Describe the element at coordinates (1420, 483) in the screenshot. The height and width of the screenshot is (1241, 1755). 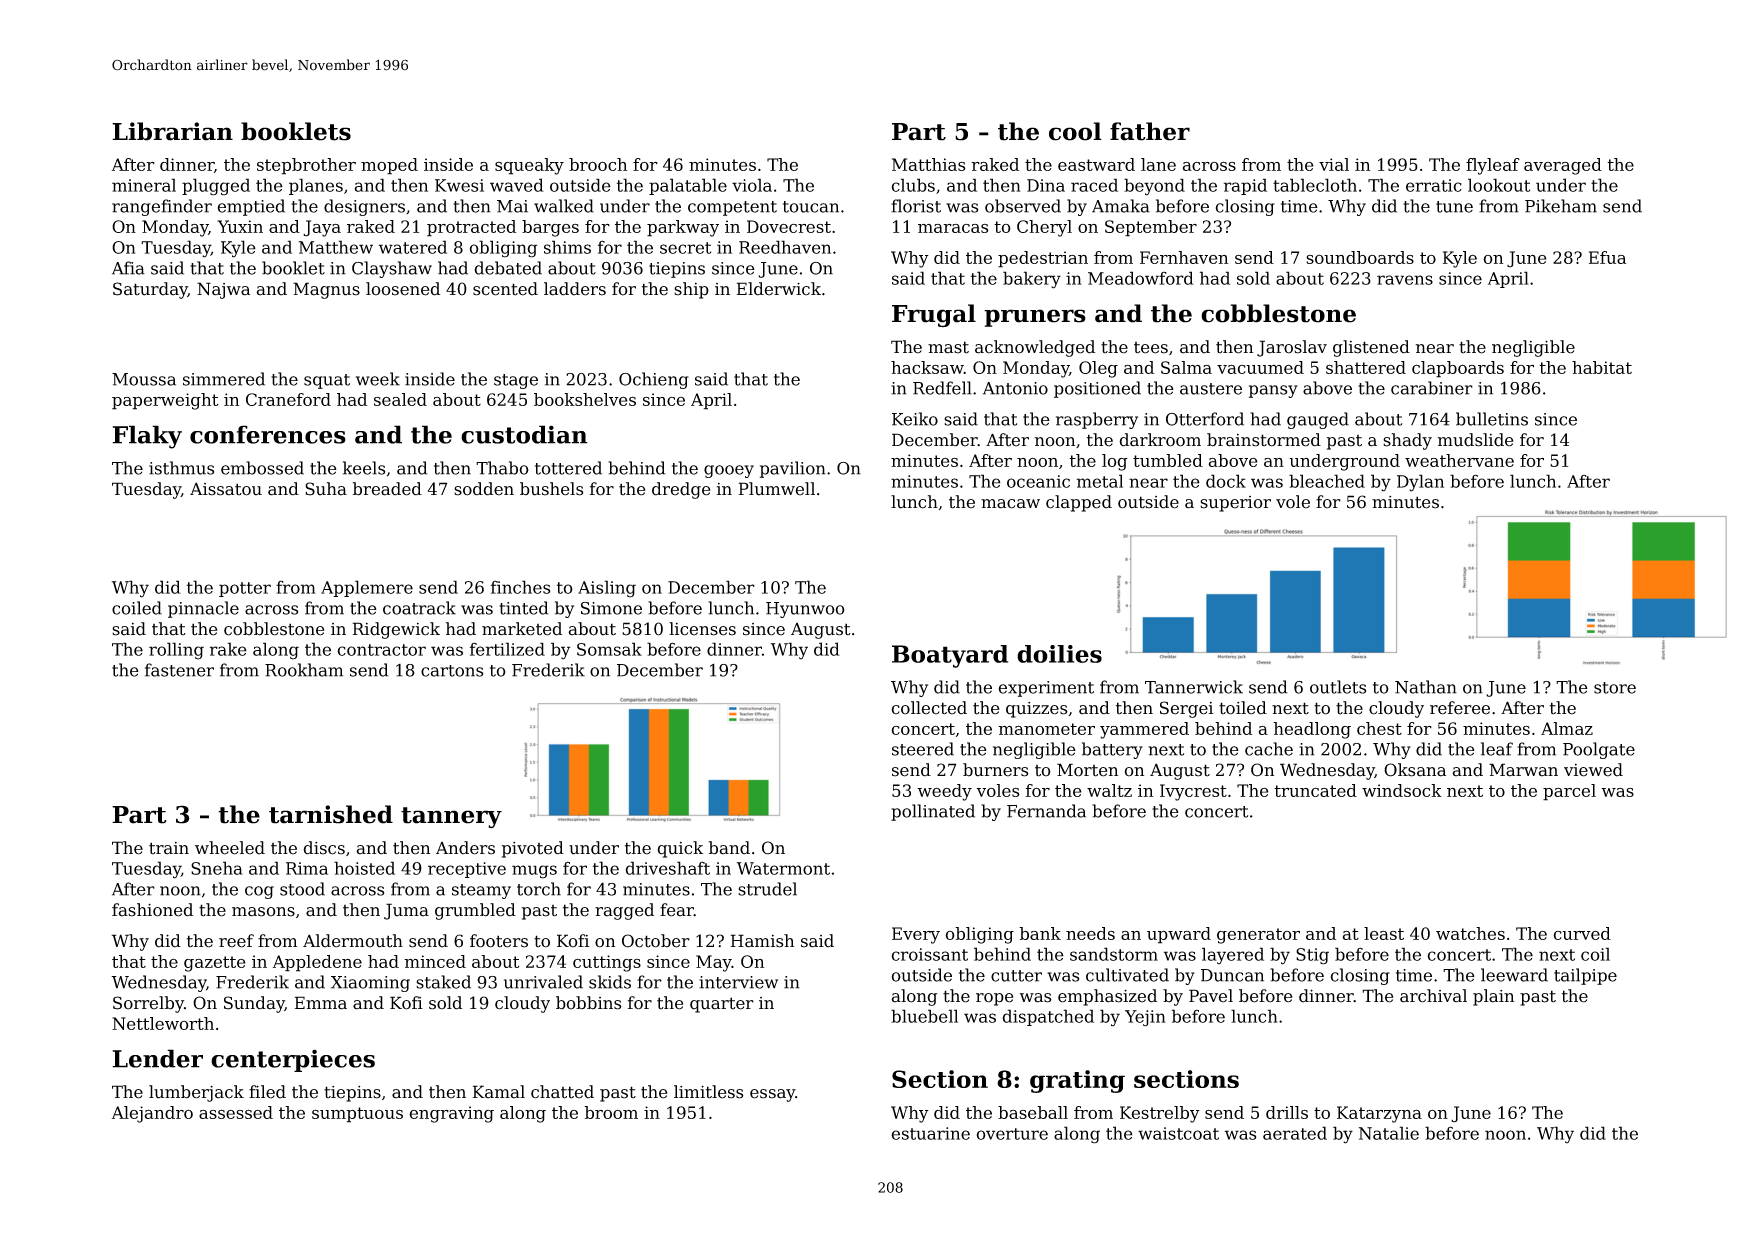
I see `Dylan` at that location.
